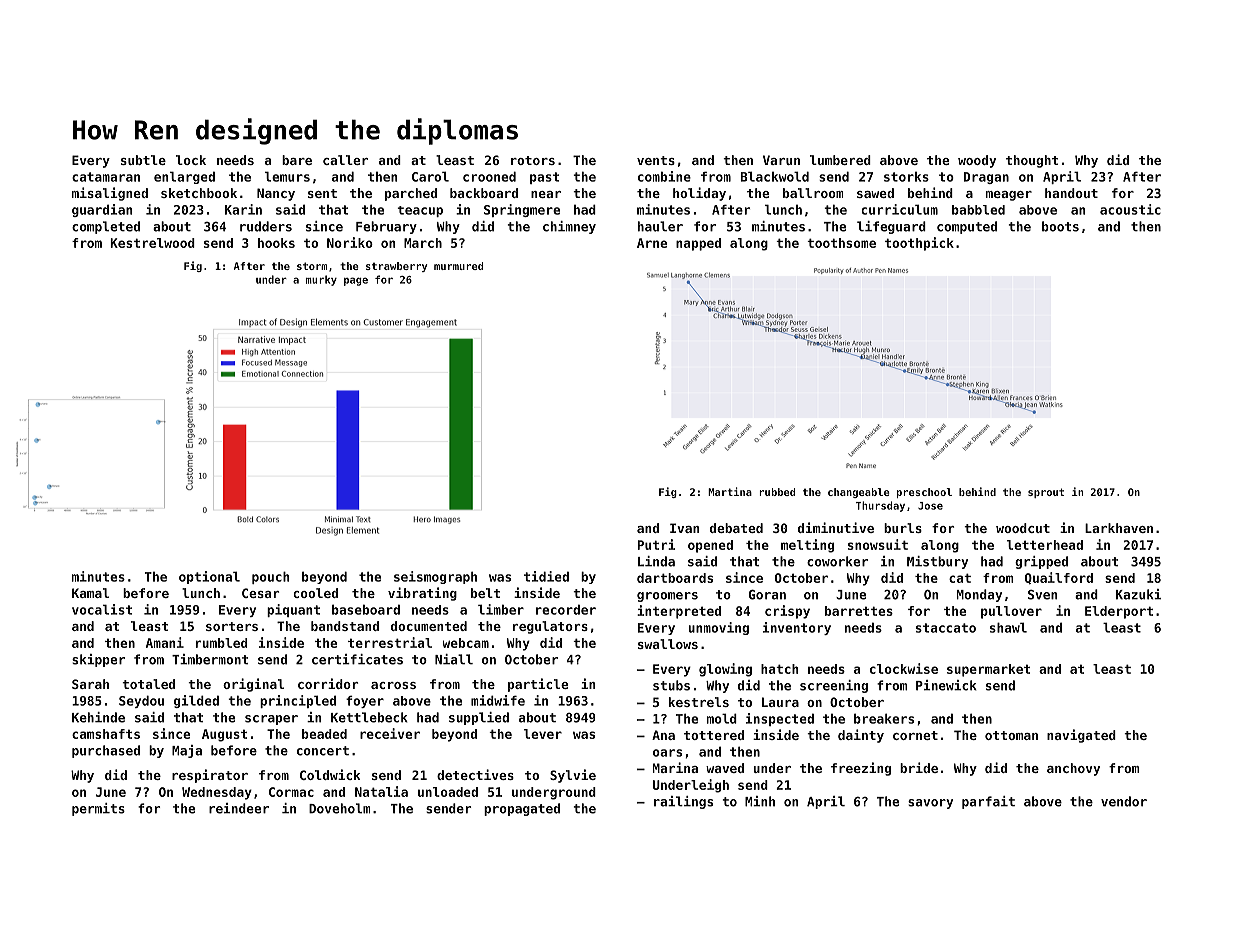 The height and width of the screenshot is (952, 1233). Describe the element at coordinates (1011, 735) in the screenshot. I see `ottoman` at that location.
